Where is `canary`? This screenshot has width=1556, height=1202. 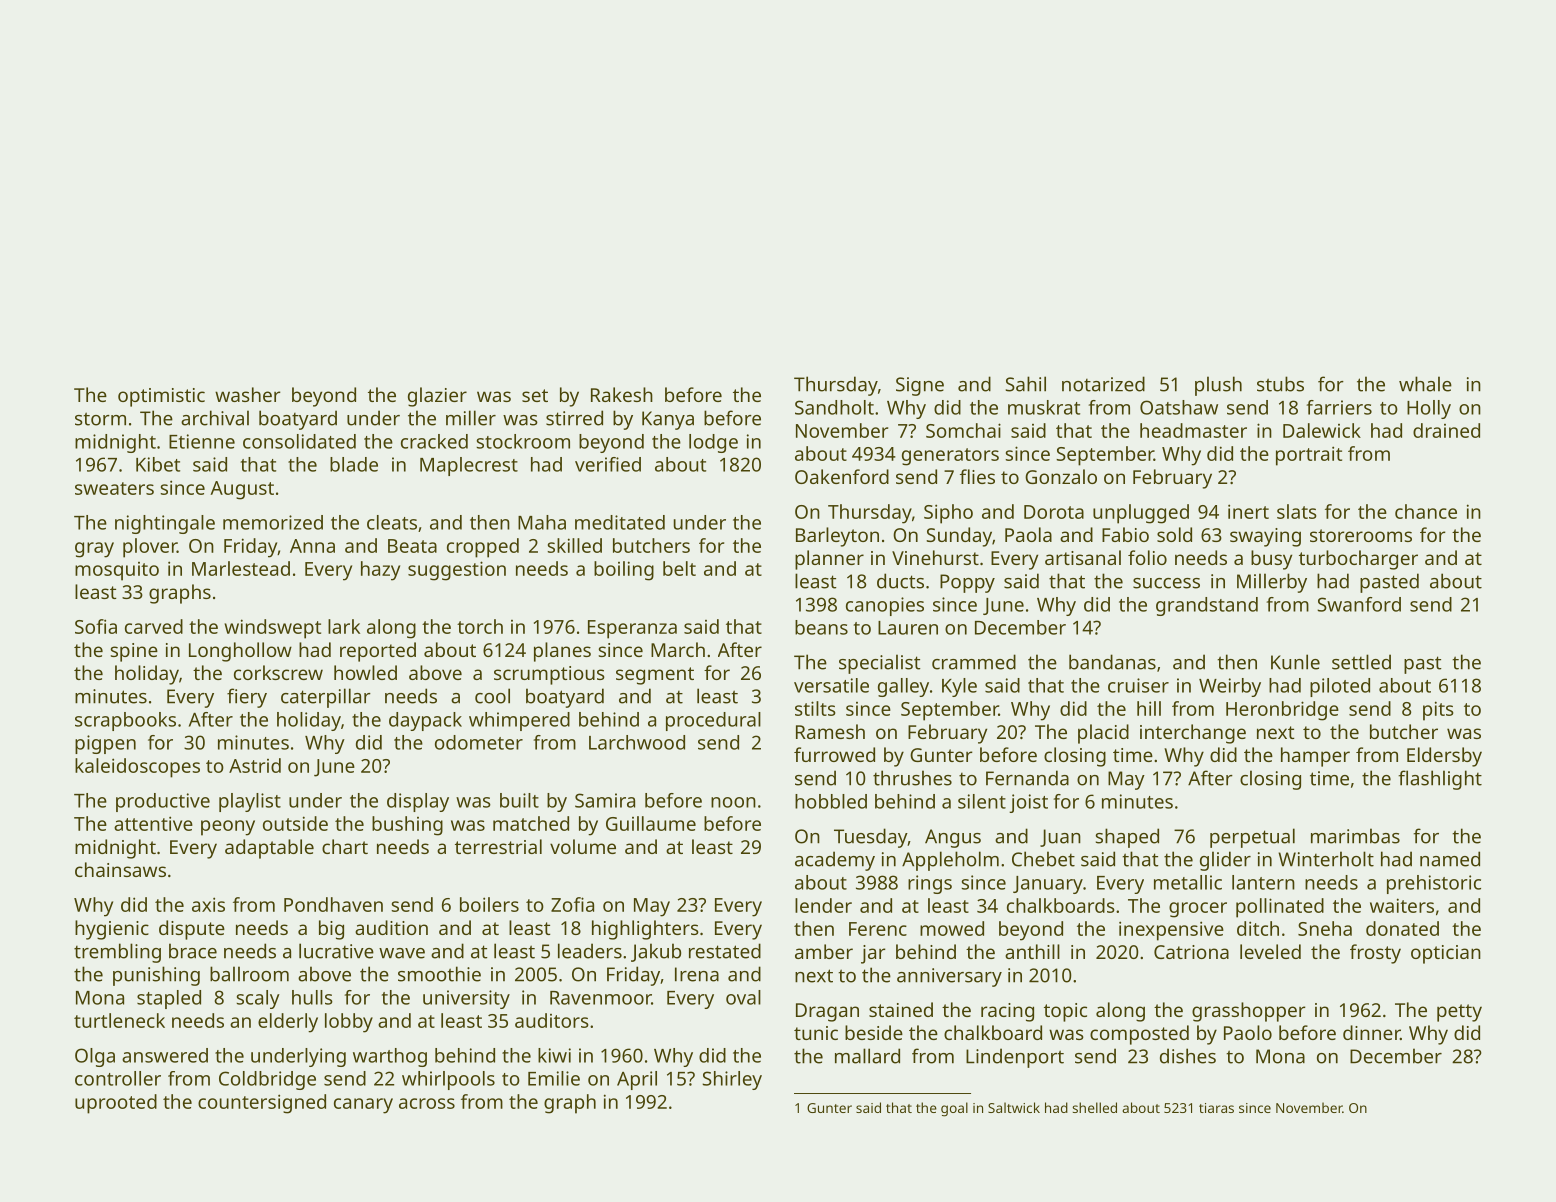 canary is located at coordinates (363, 1106).
